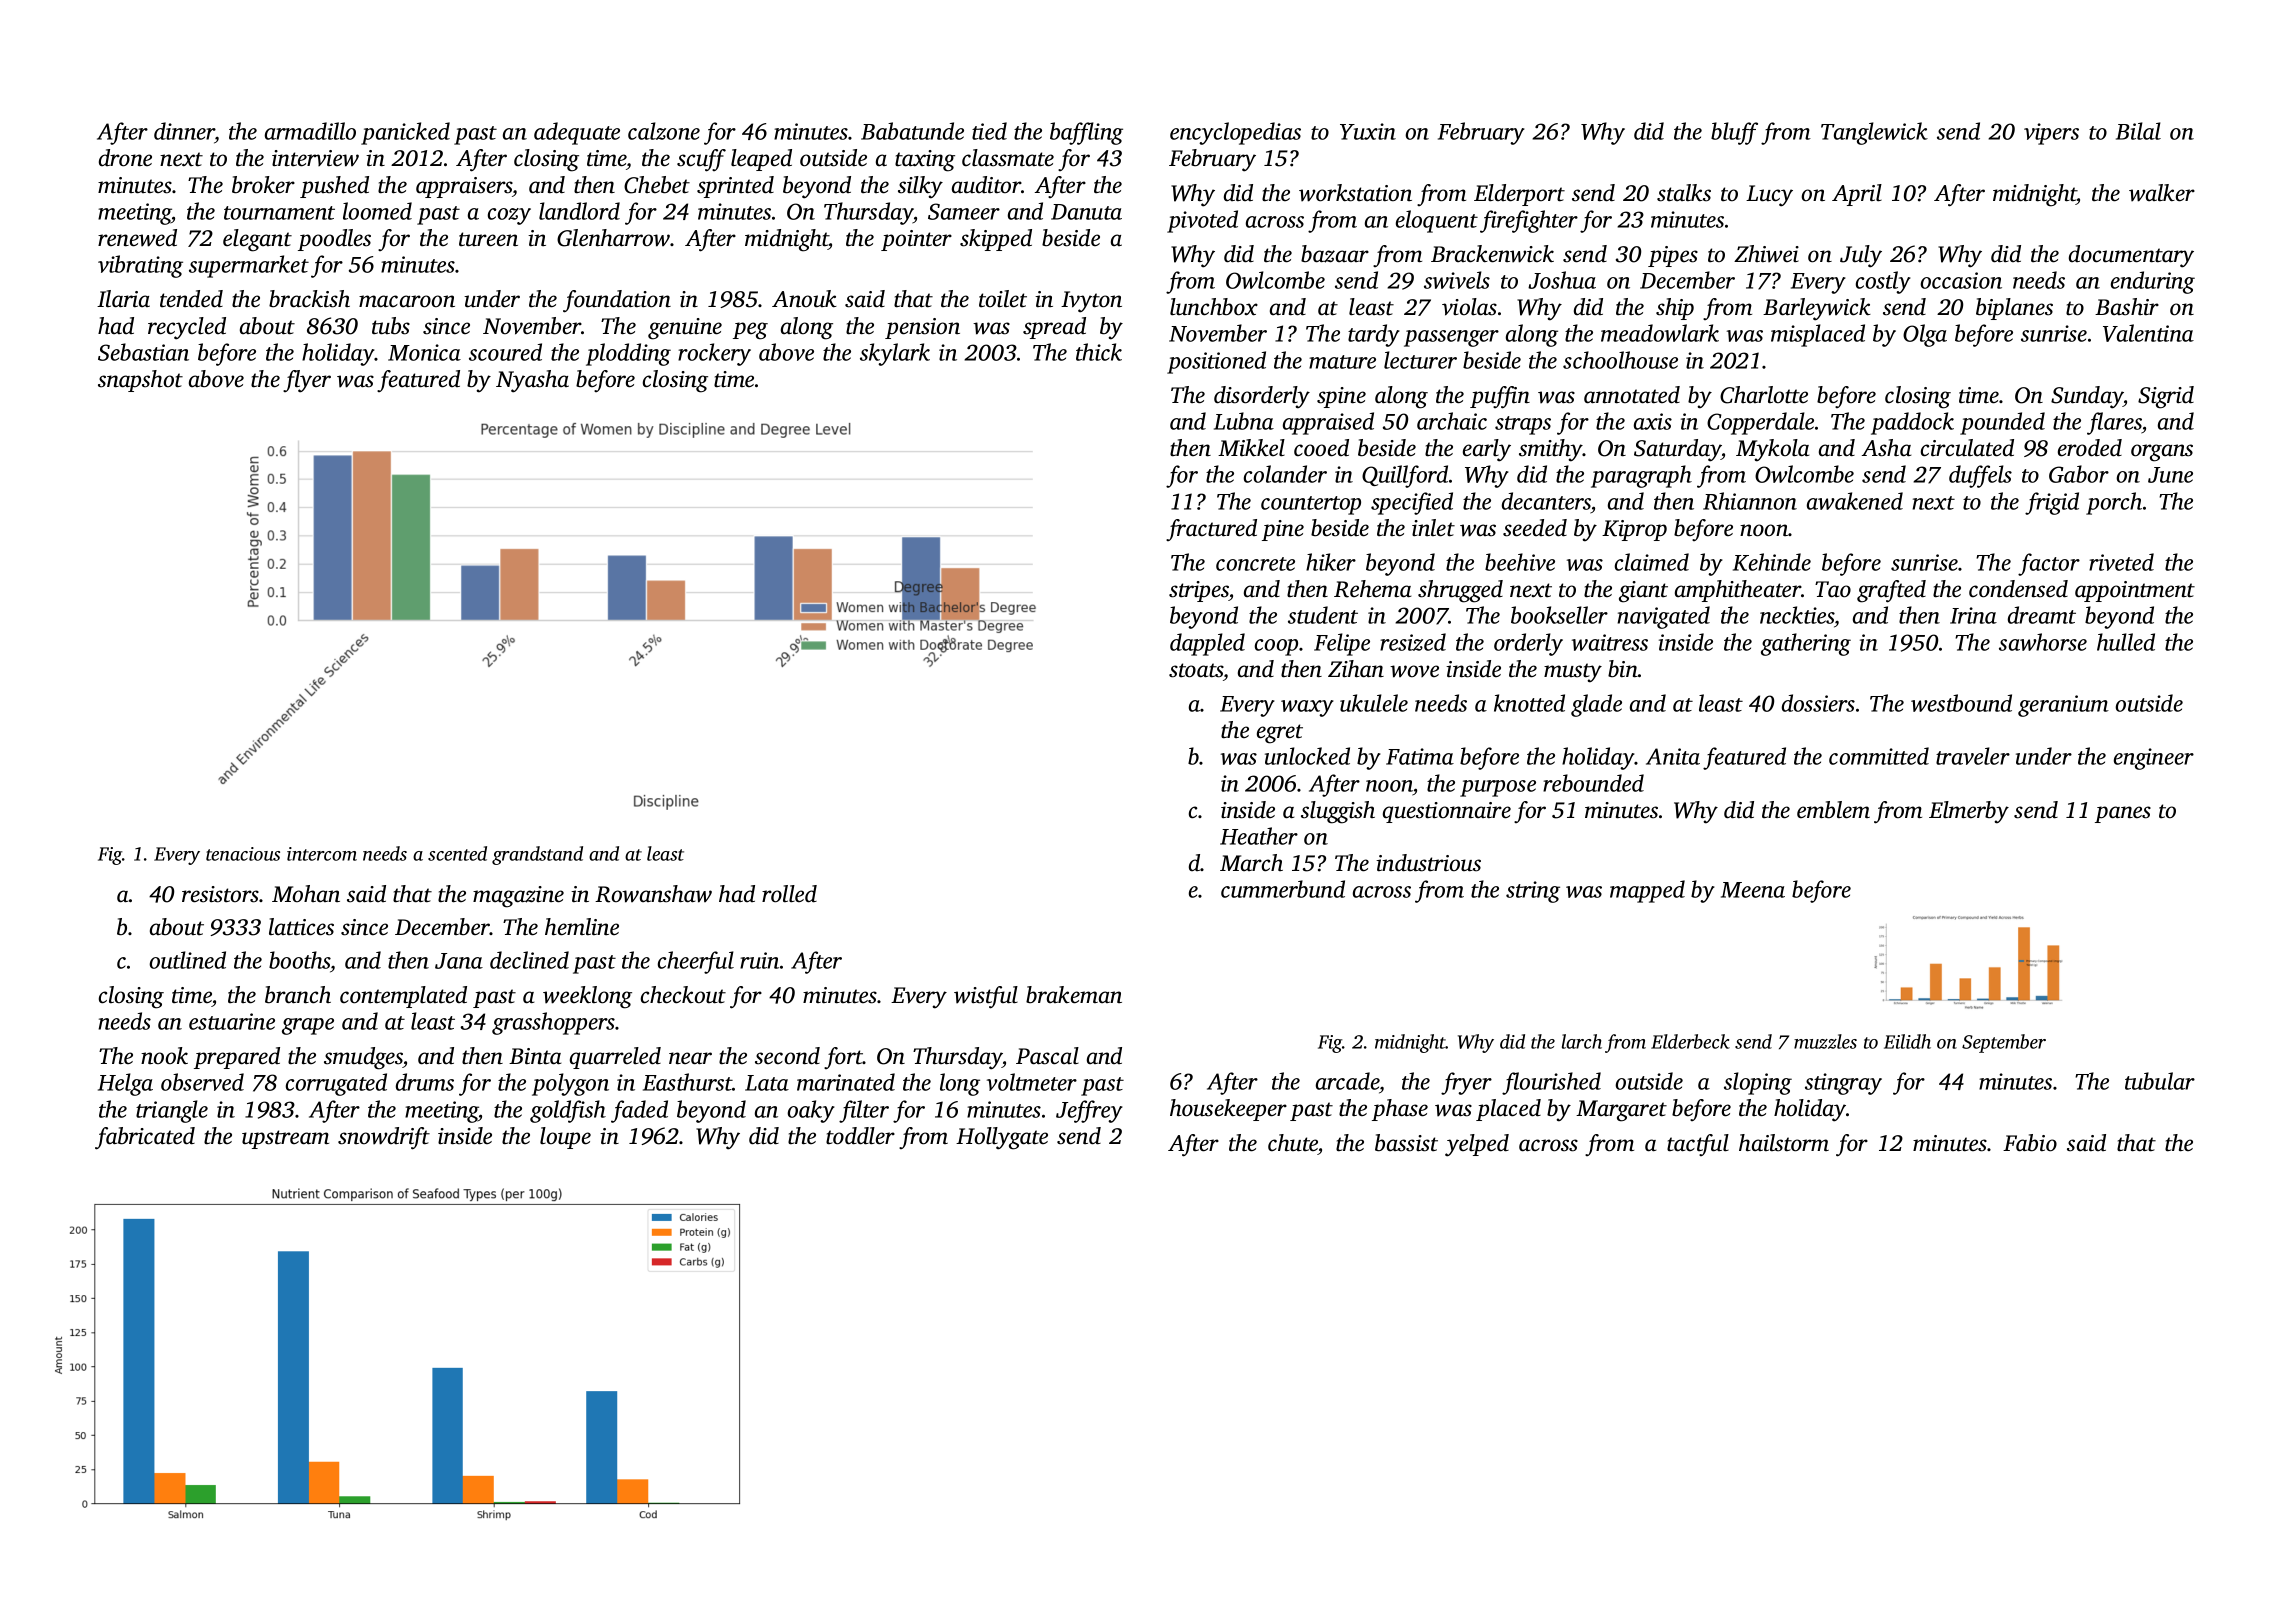 This image has width=2292, height=1620. Describe the element at coordinates (315, 158) in the image. I see `interview` at that location.
